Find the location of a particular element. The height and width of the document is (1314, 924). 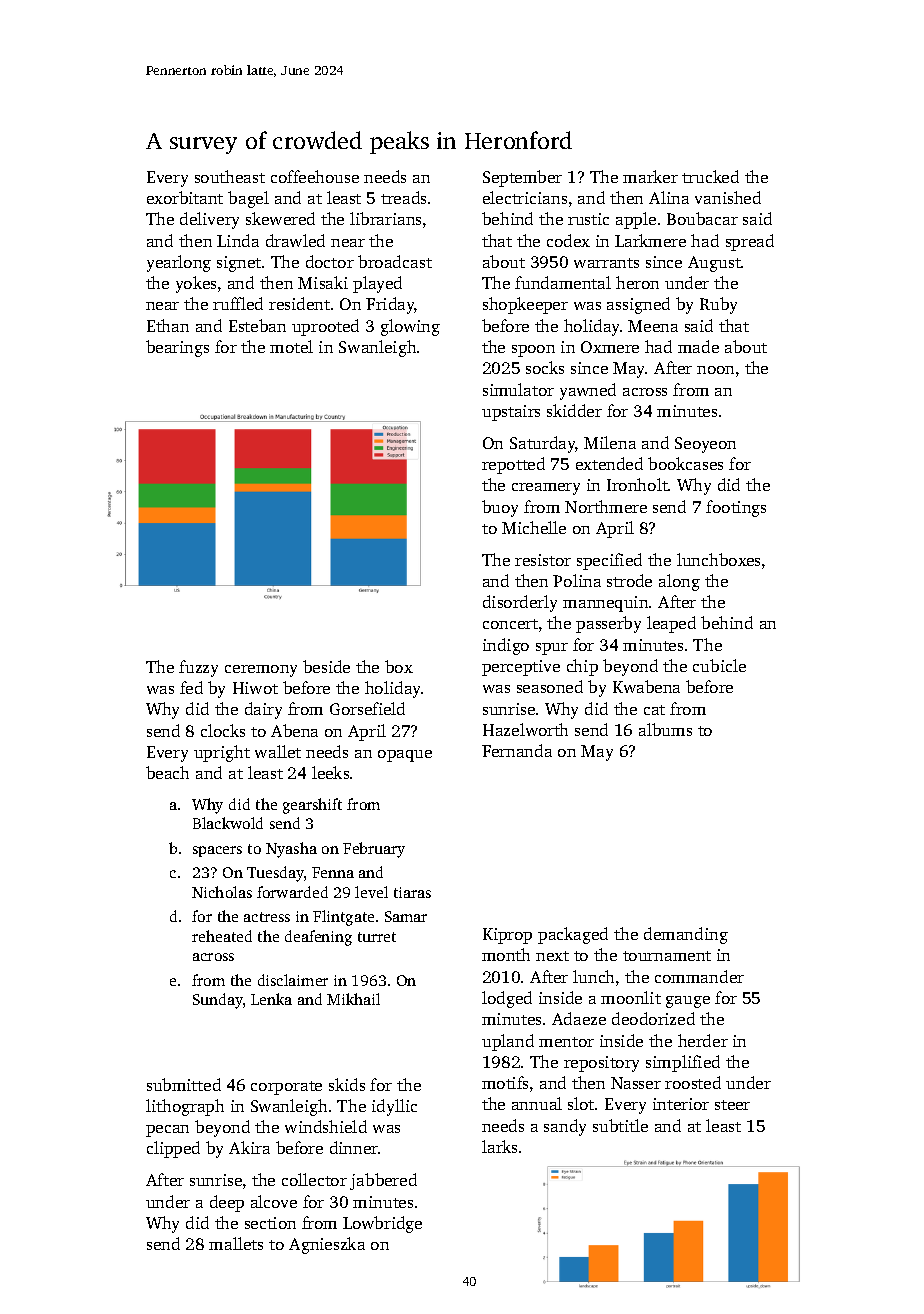

larks is located at coordinates (499, 1146).
